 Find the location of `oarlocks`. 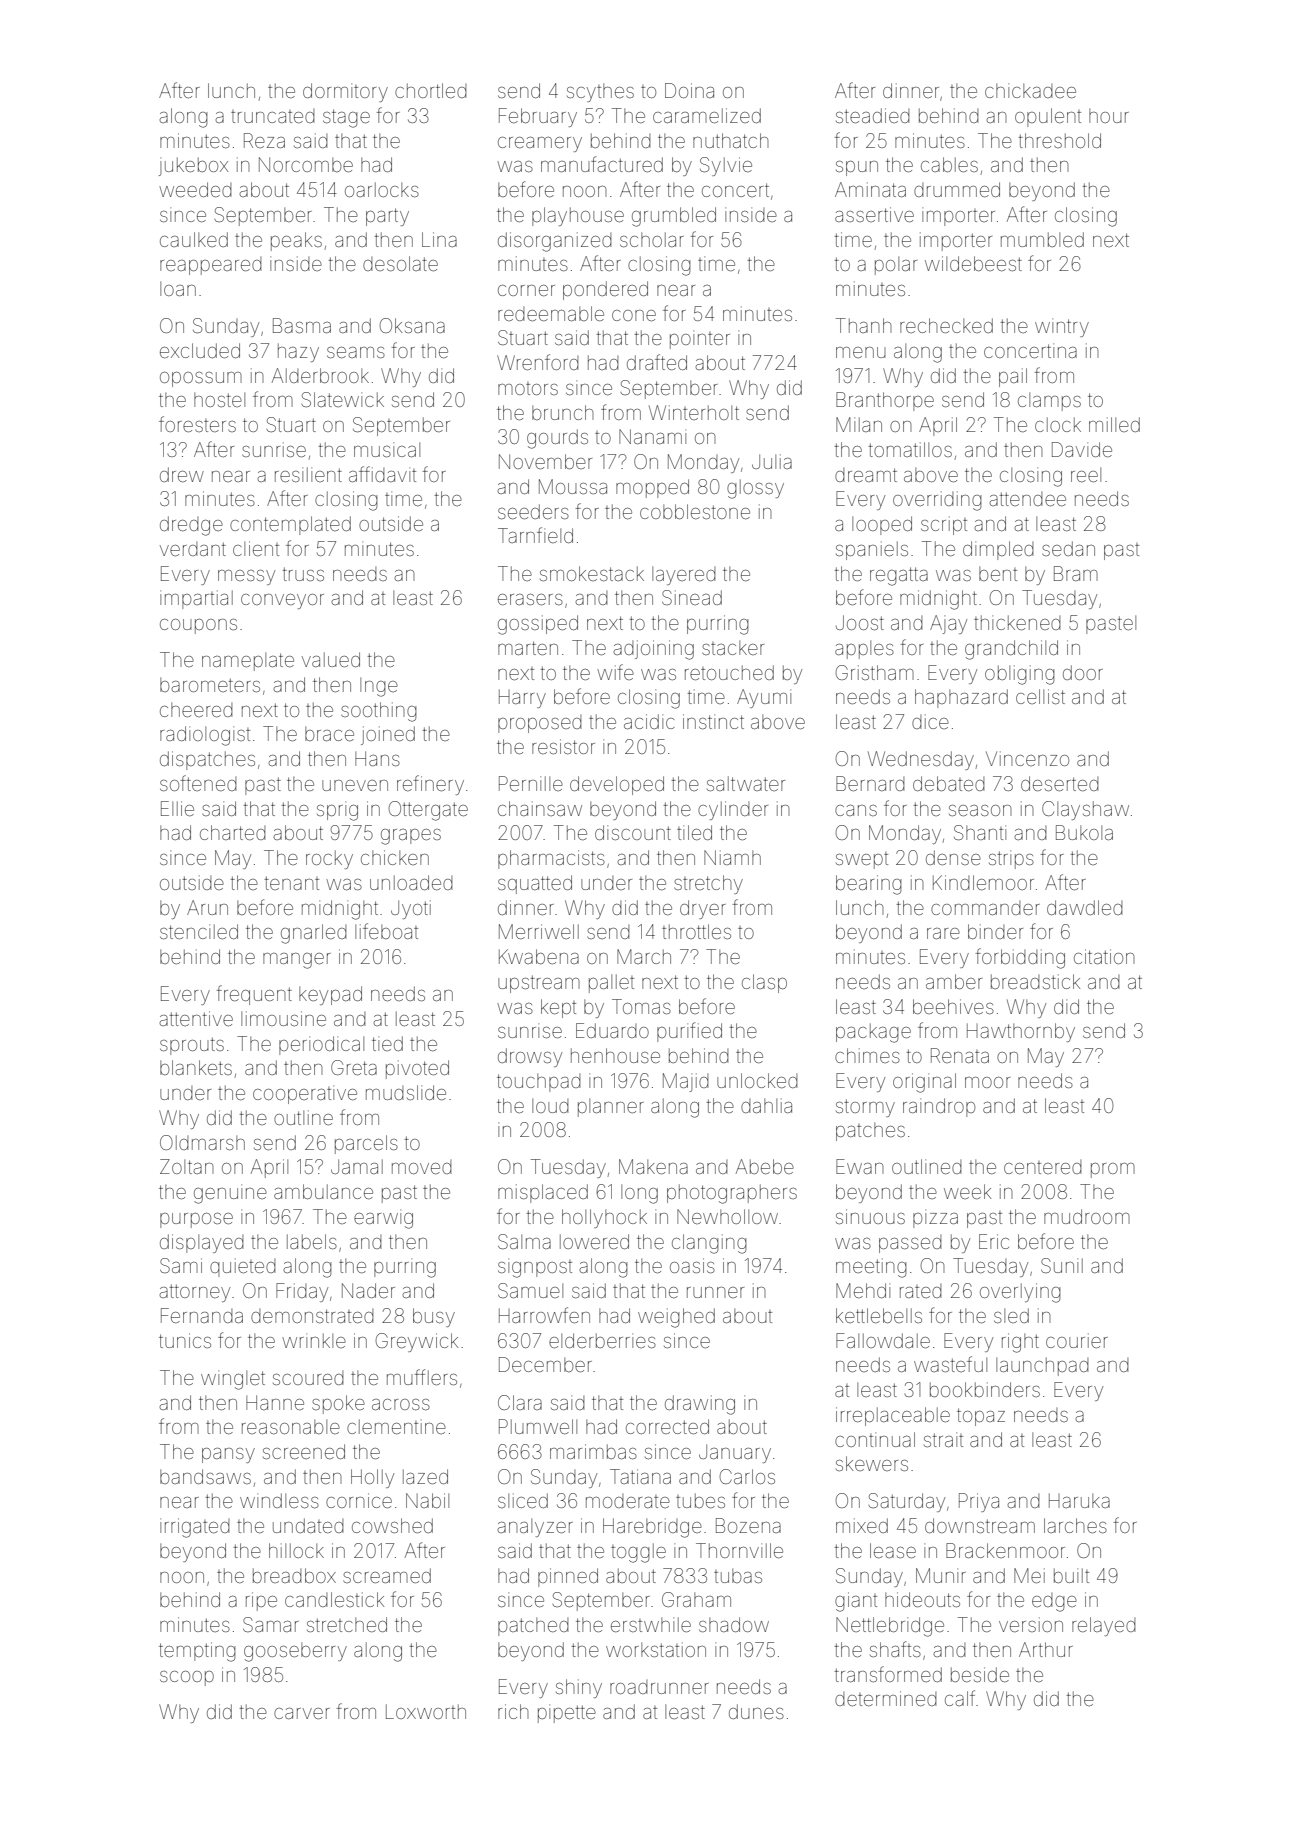

oarlocks is located at coordinates (382, 189).
